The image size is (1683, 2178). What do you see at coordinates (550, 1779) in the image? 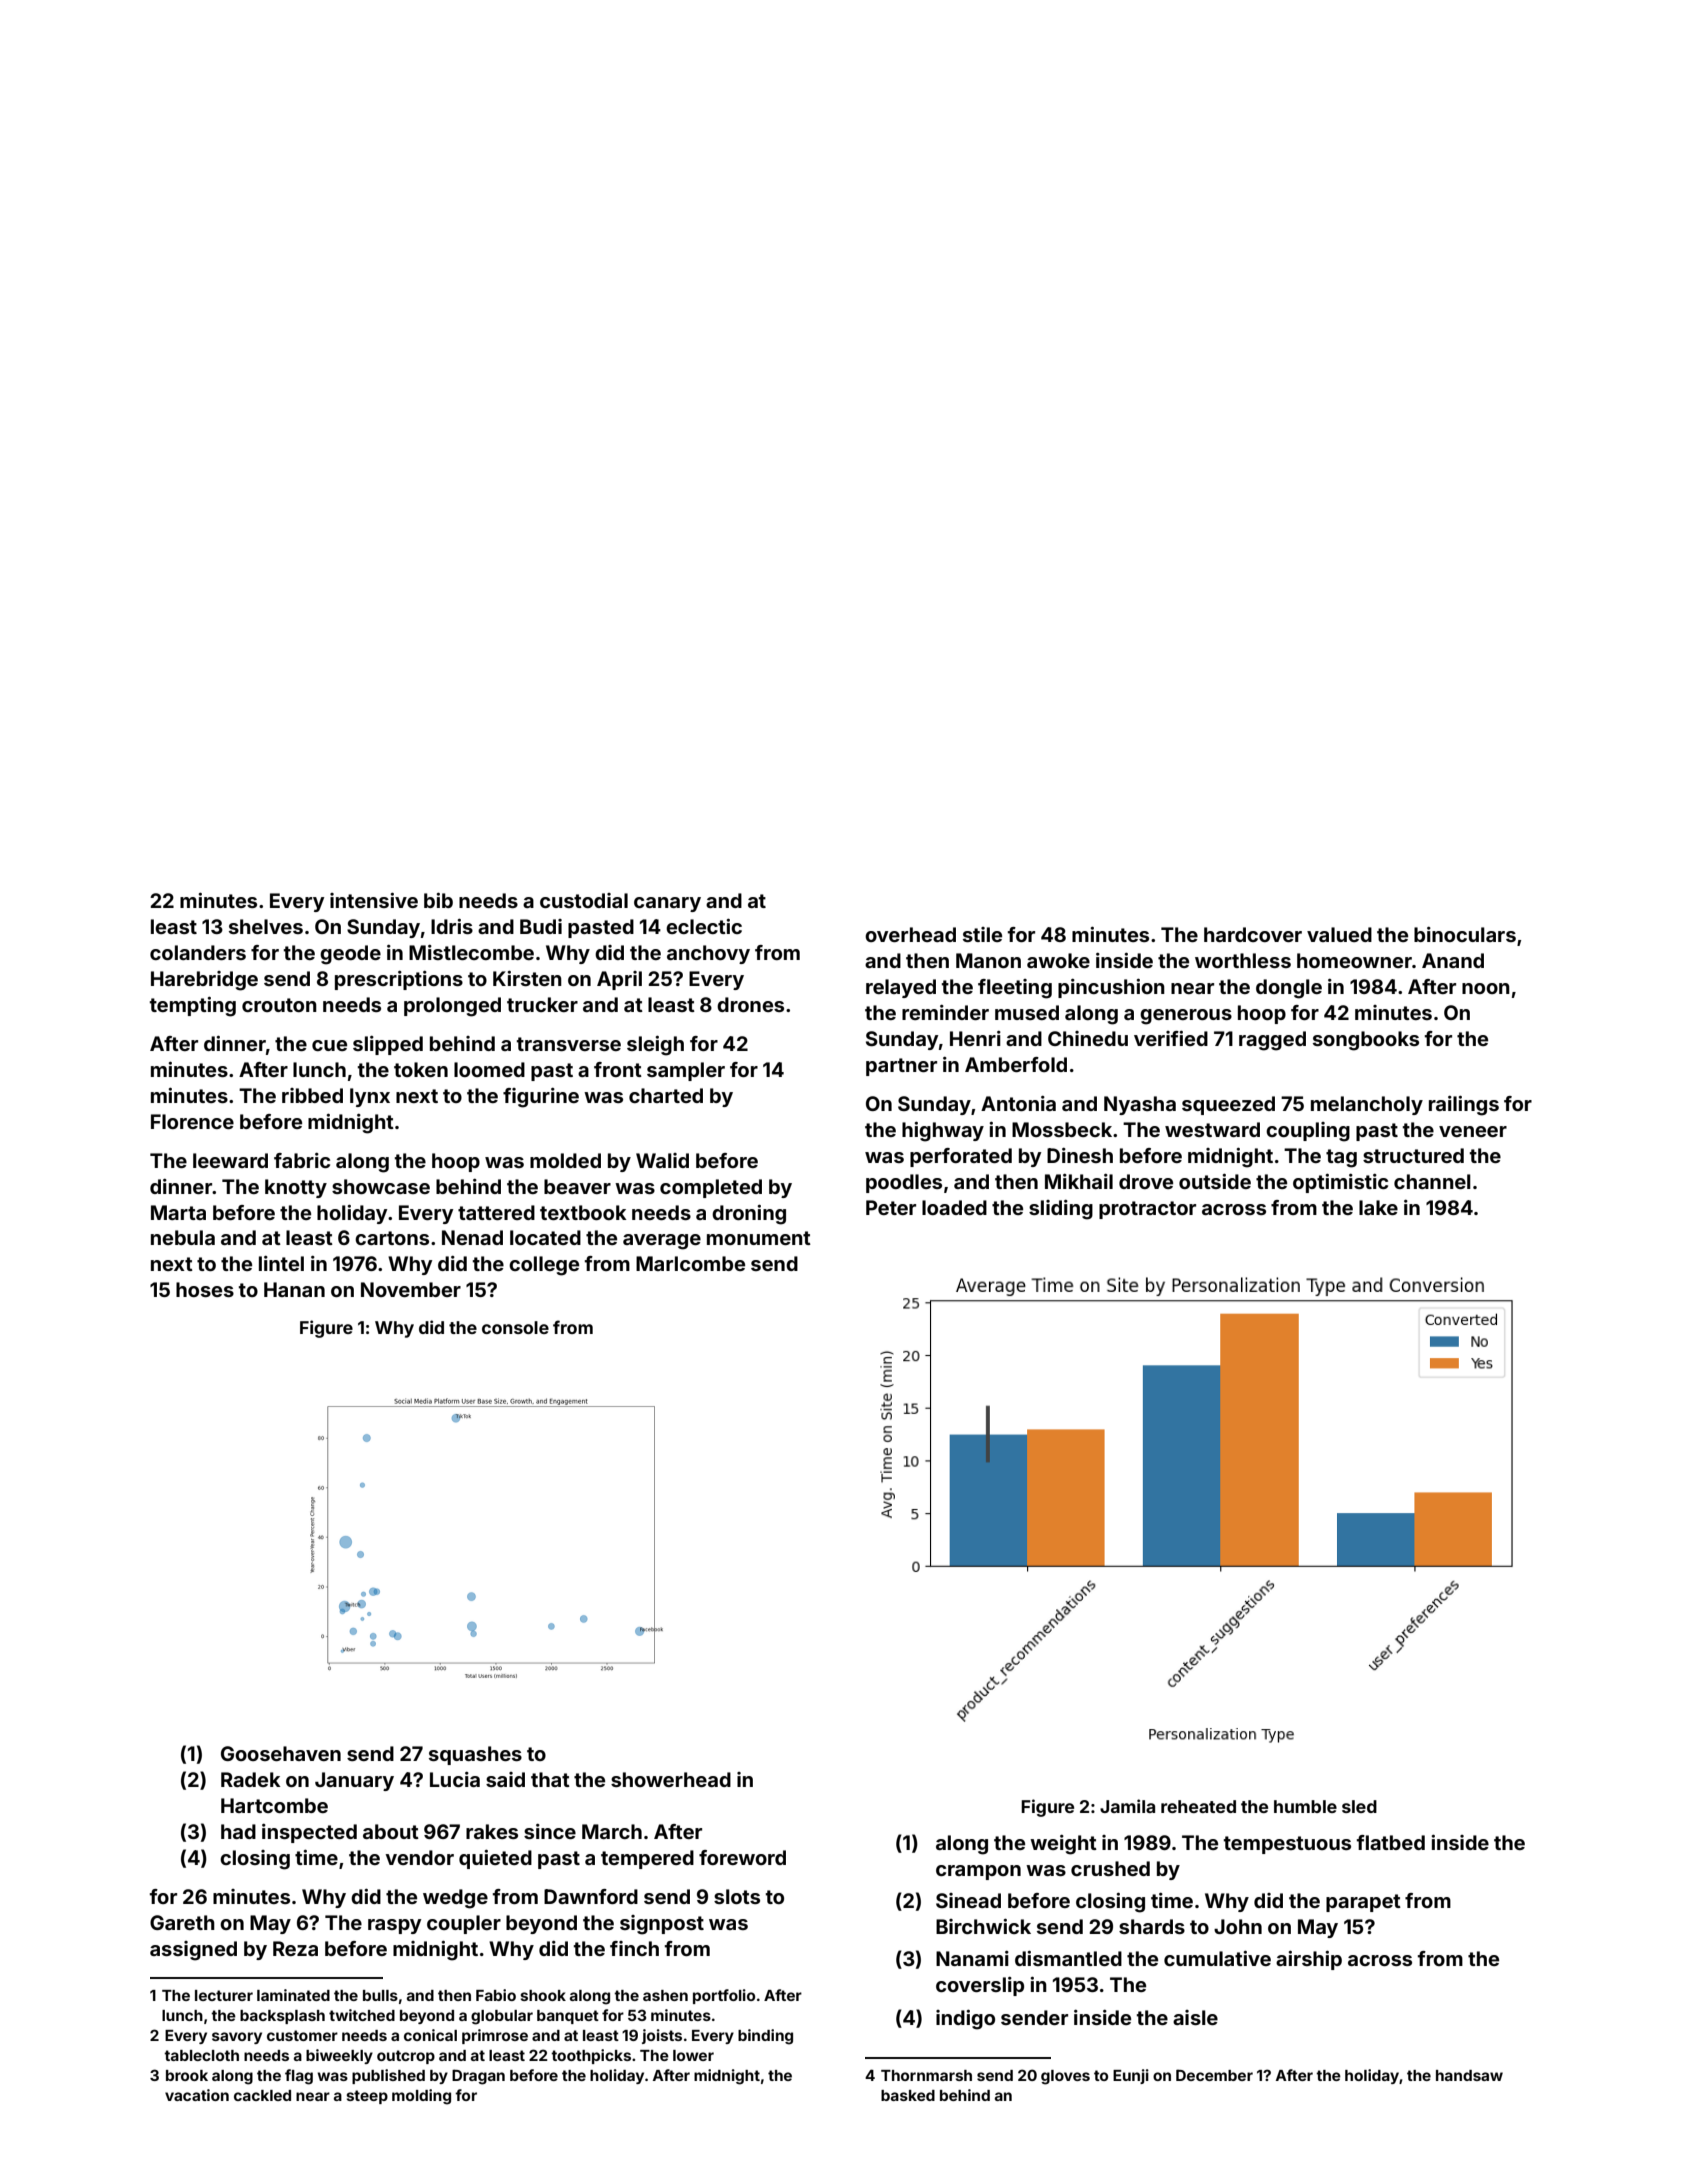
I see `that` at bounding box center [550, 1779].
